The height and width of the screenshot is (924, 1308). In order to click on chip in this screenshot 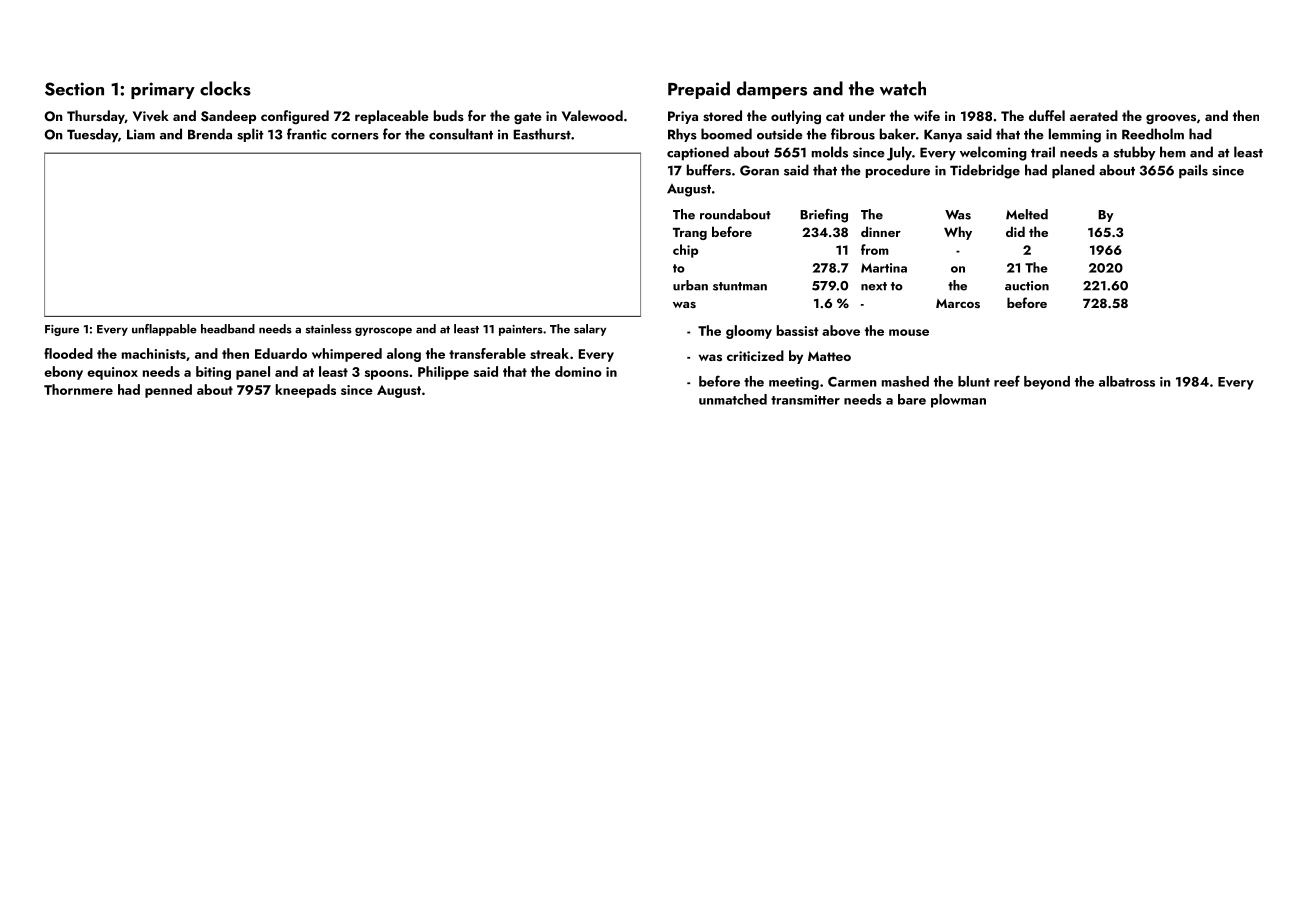, I will do `click(685, 251)`.
